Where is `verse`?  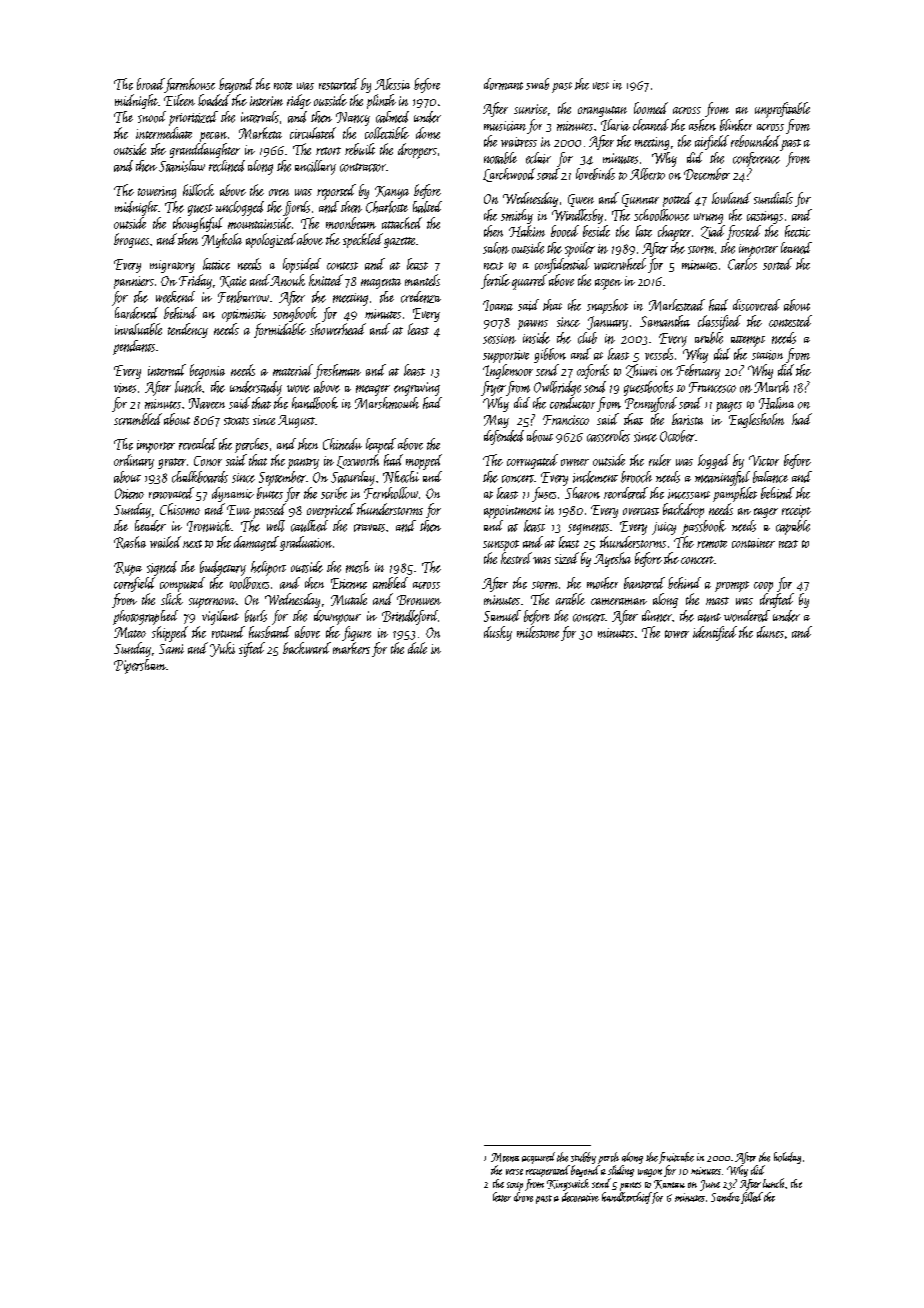 verse is located at coordinates (514, 1172).
